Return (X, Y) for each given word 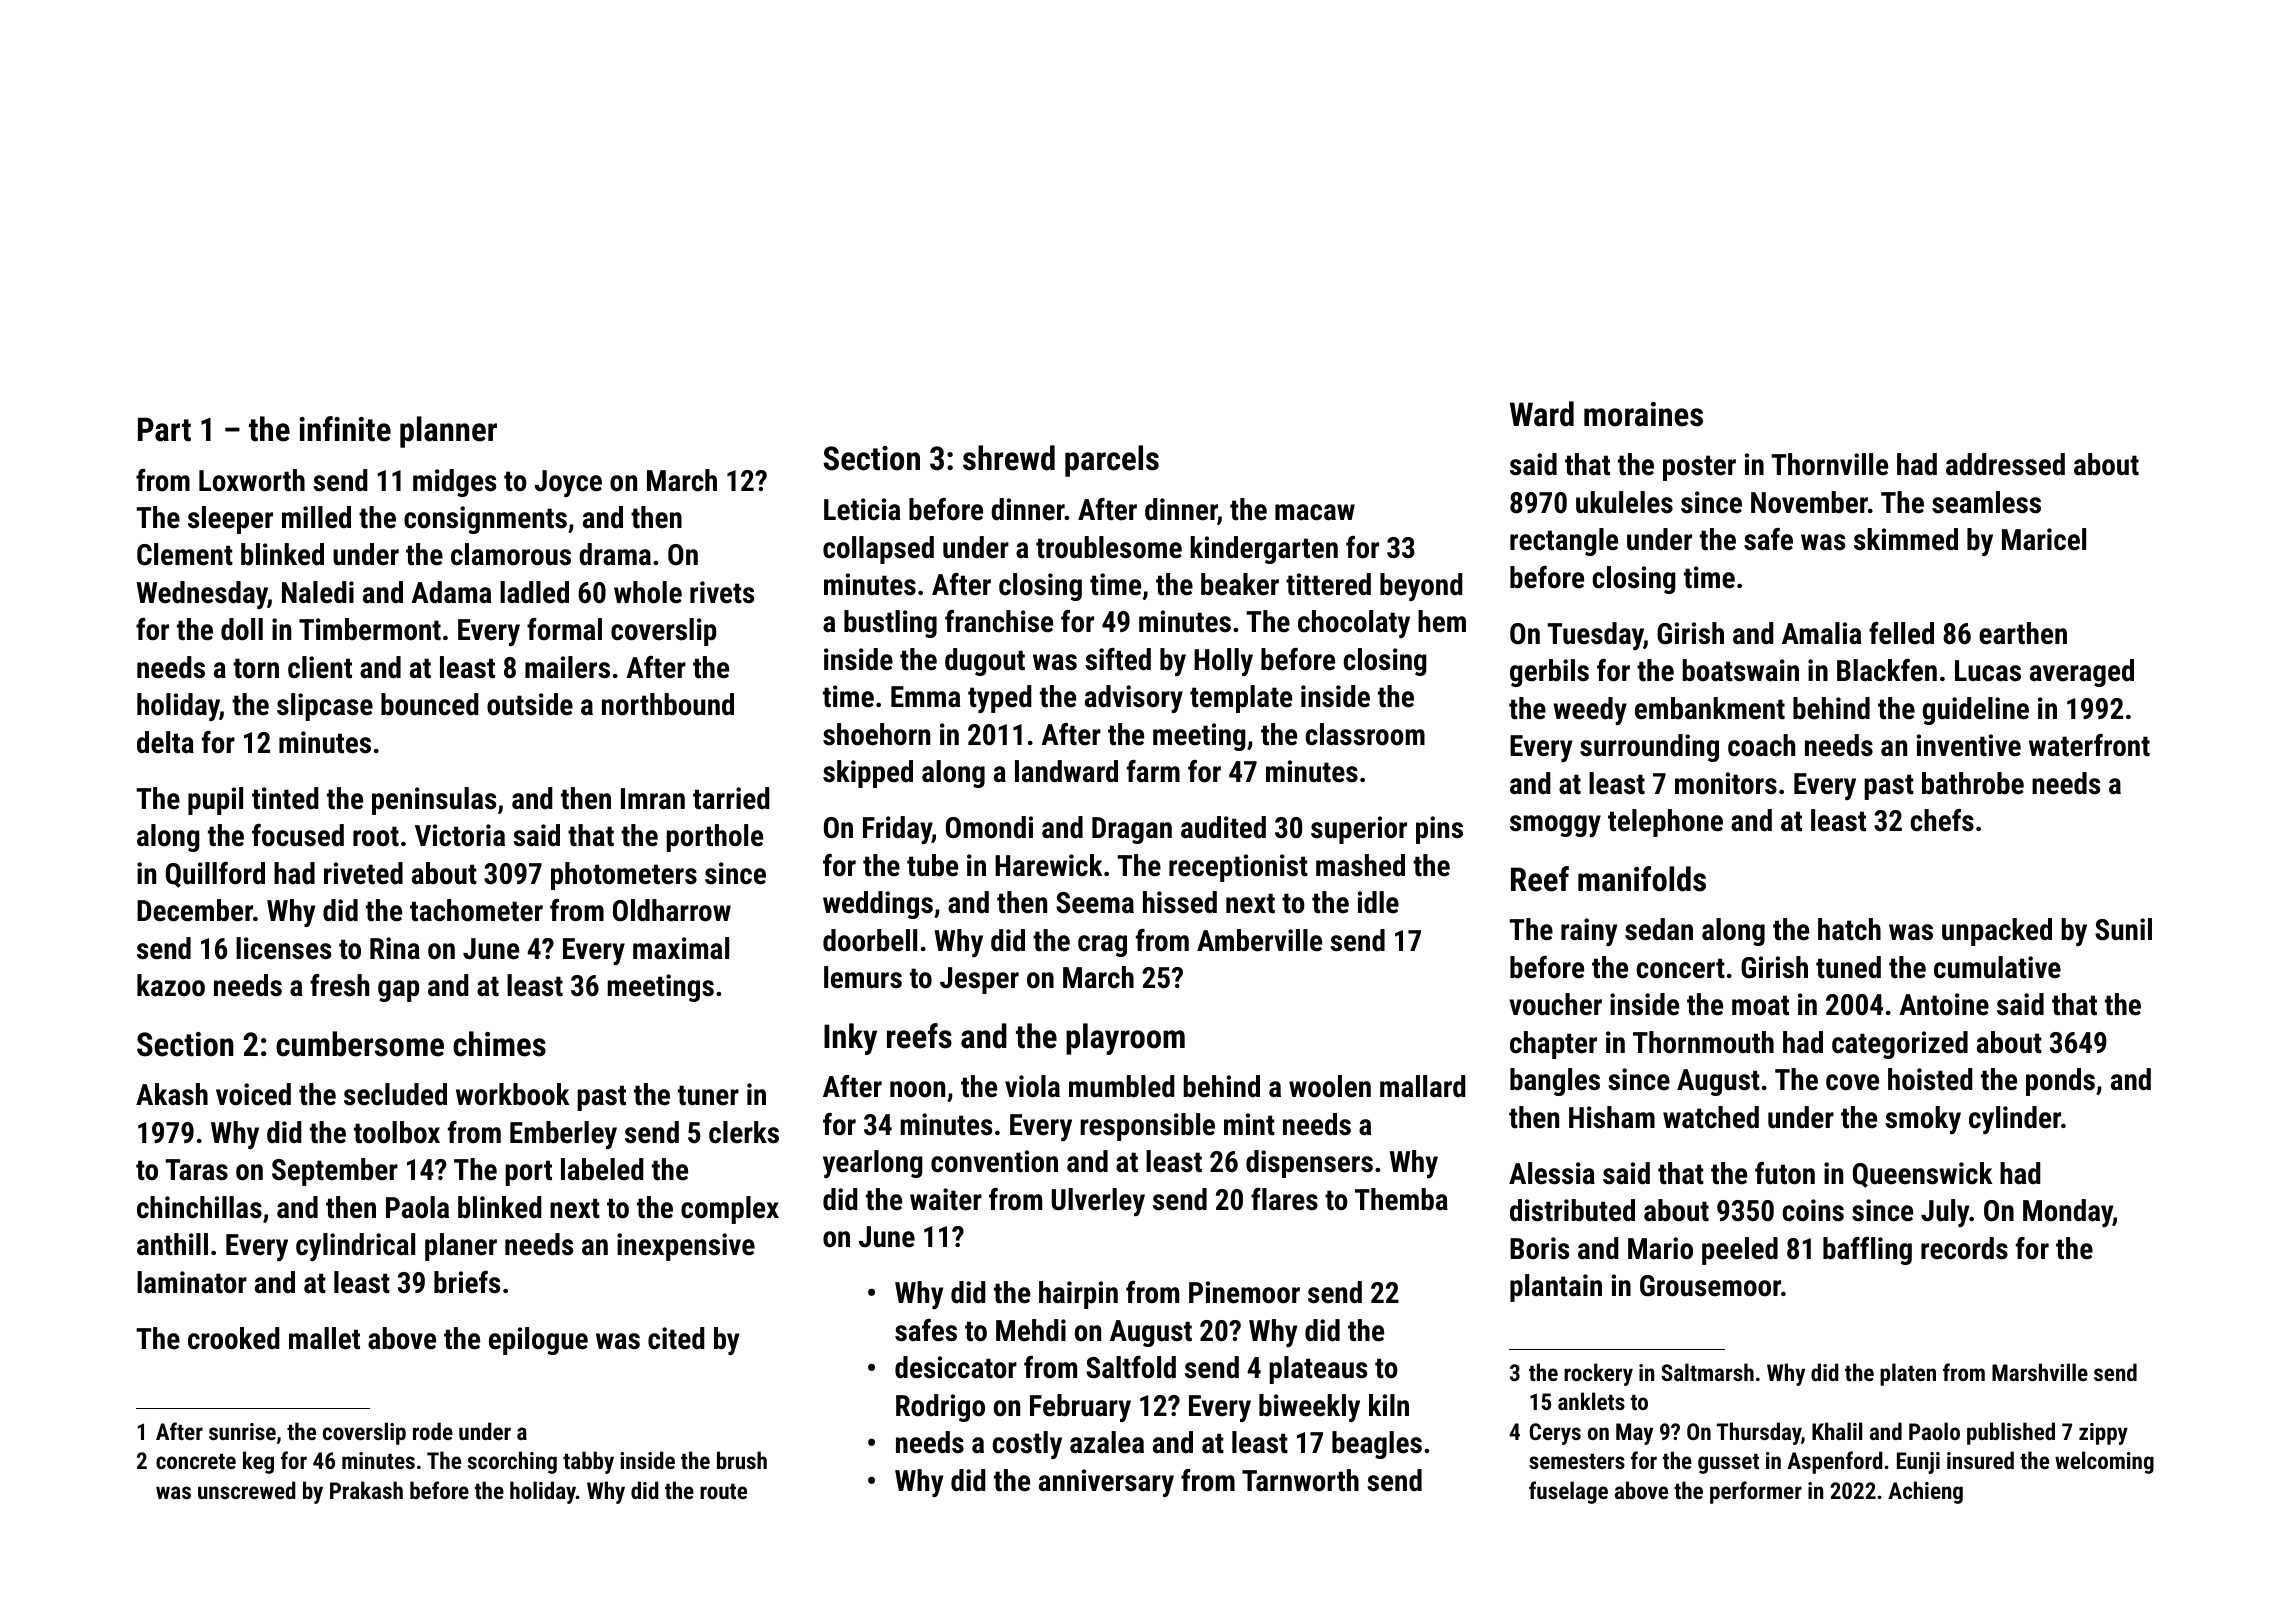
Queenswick (1923, 1175)
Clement (185, 554)
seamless (1986, 502)
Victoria (460, 835)
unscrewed (247, 1490)
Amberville (1259, 940)
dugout (985, 662)
